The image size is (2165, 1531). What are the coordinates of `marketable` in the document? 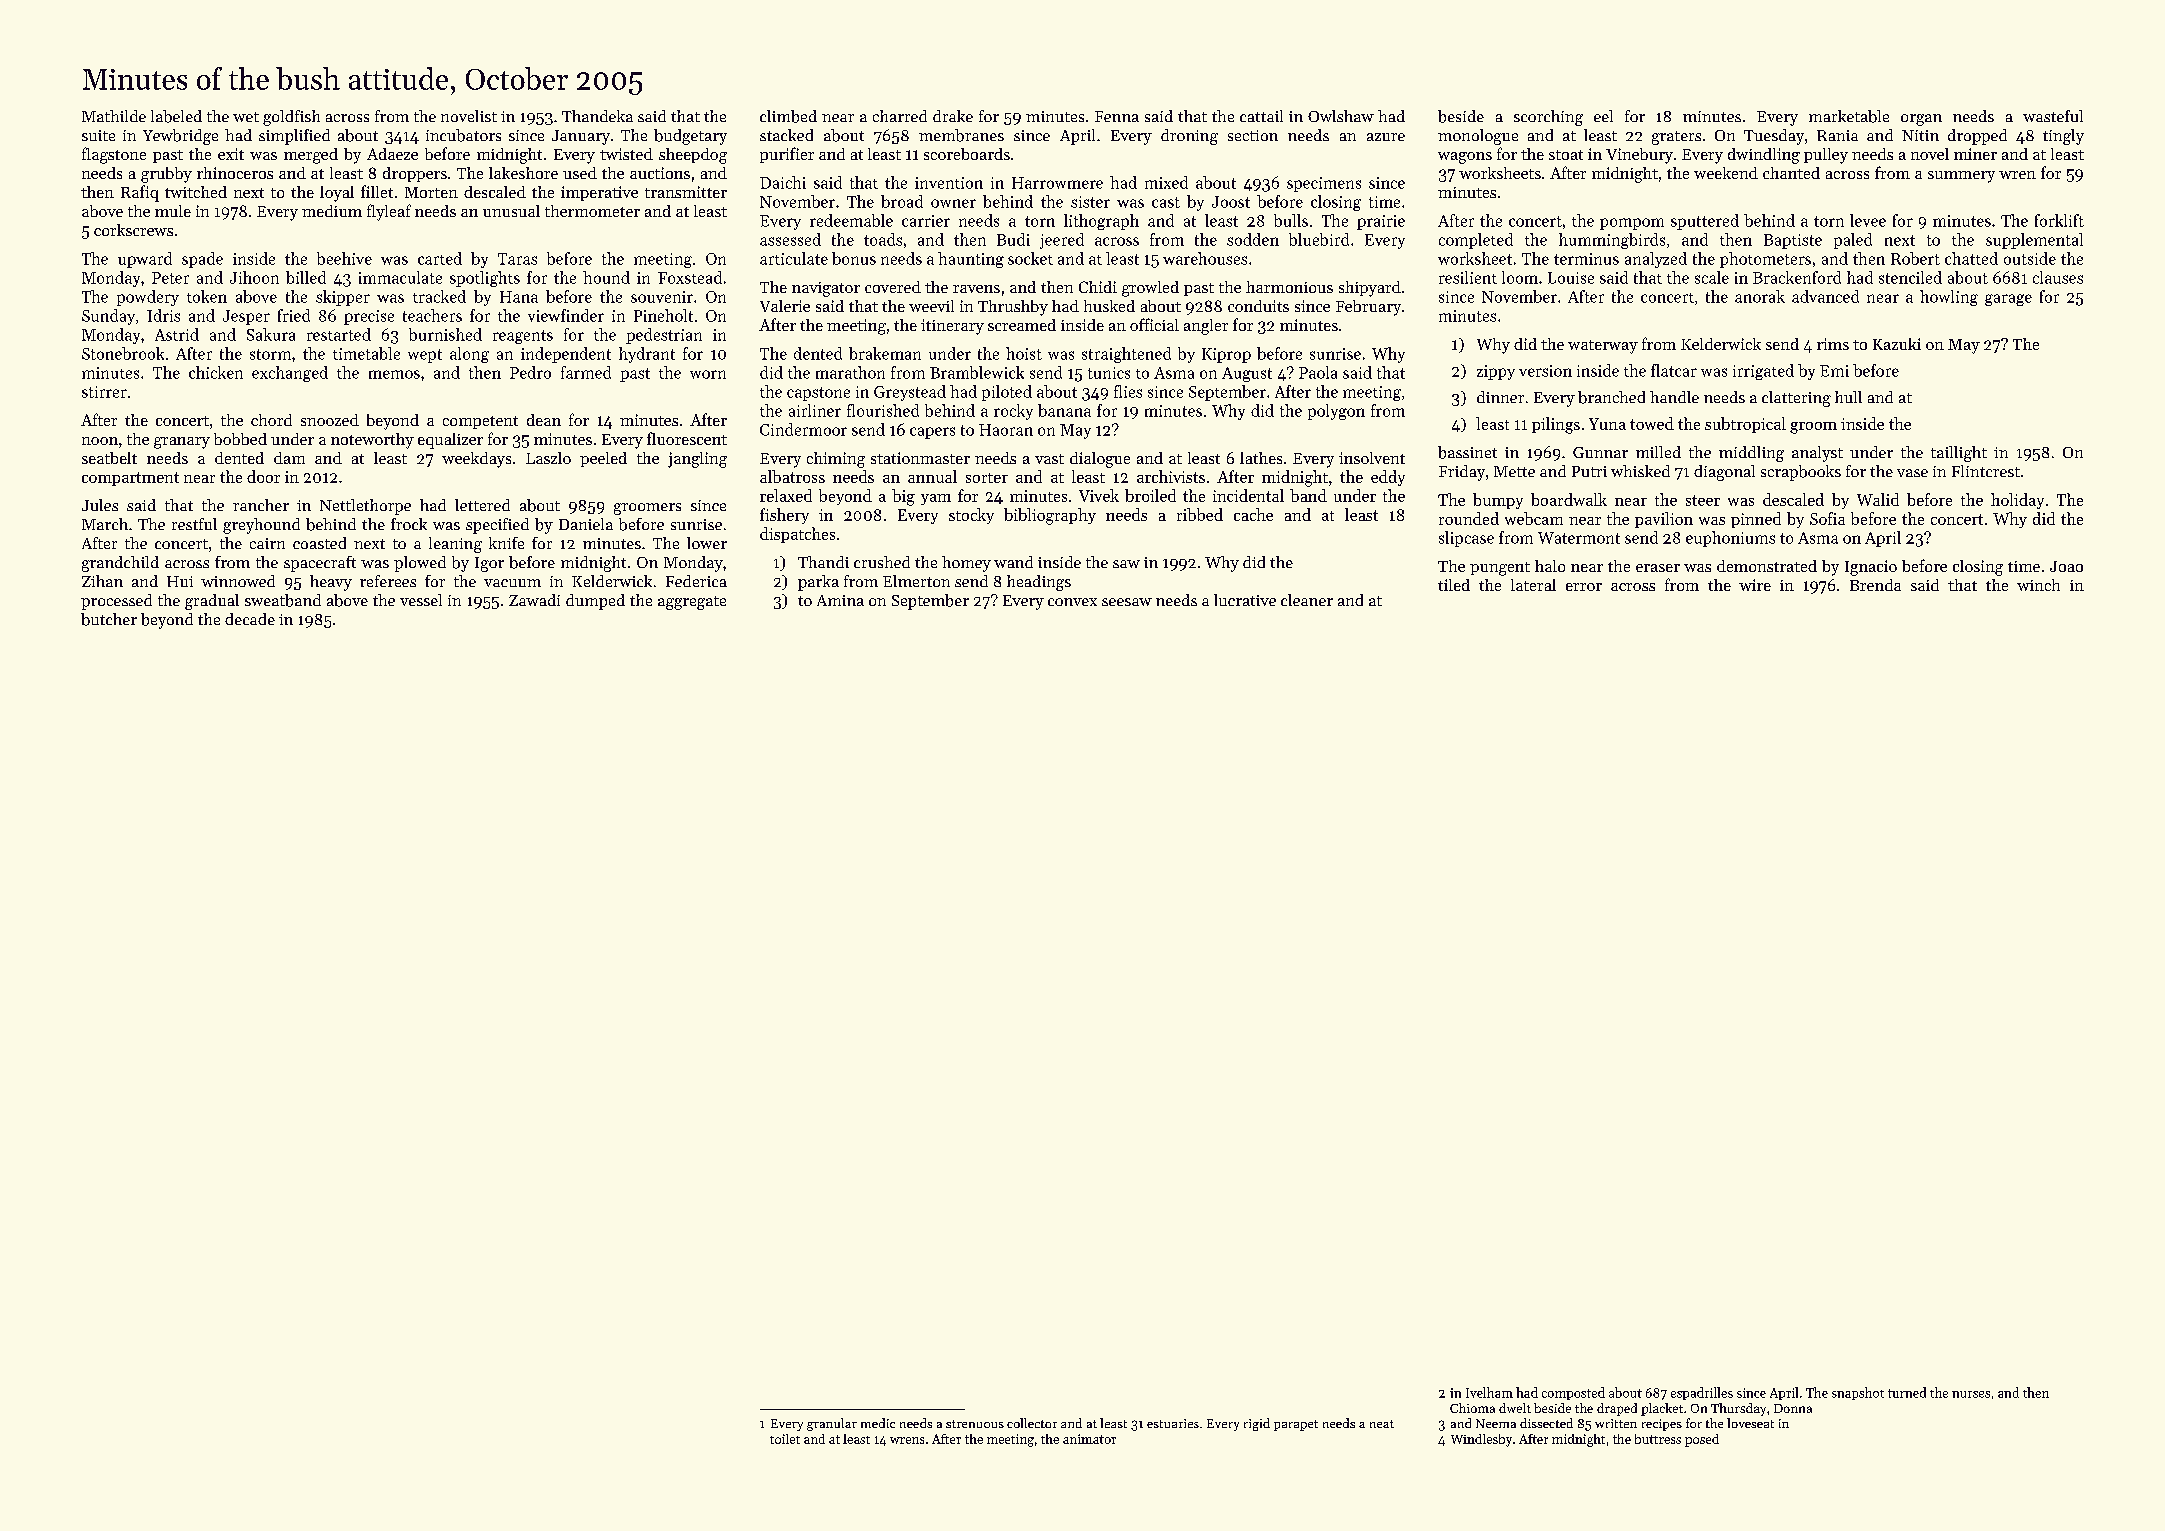 It's located at (1849, 116).
